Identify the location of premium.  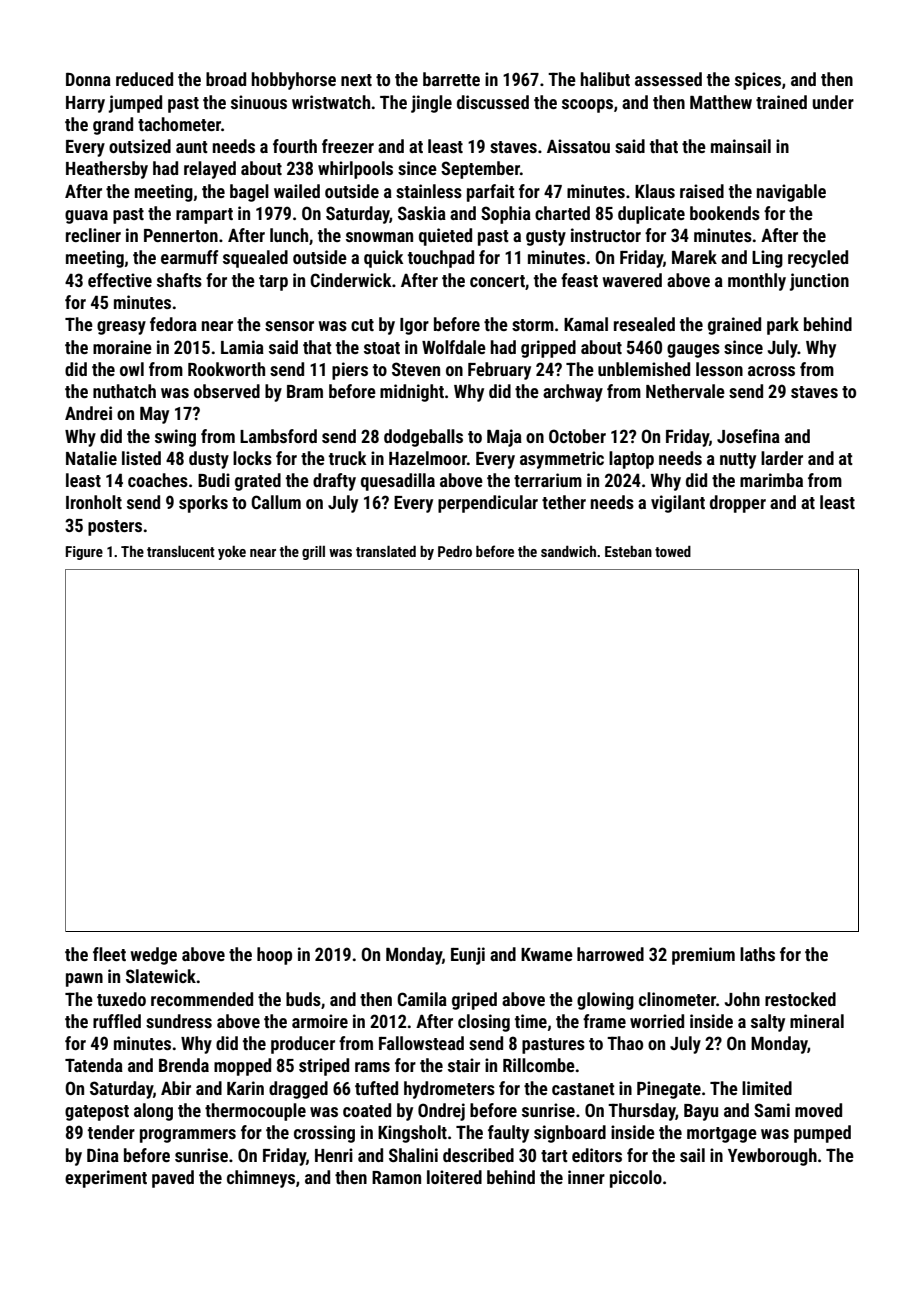
(703, 956).
